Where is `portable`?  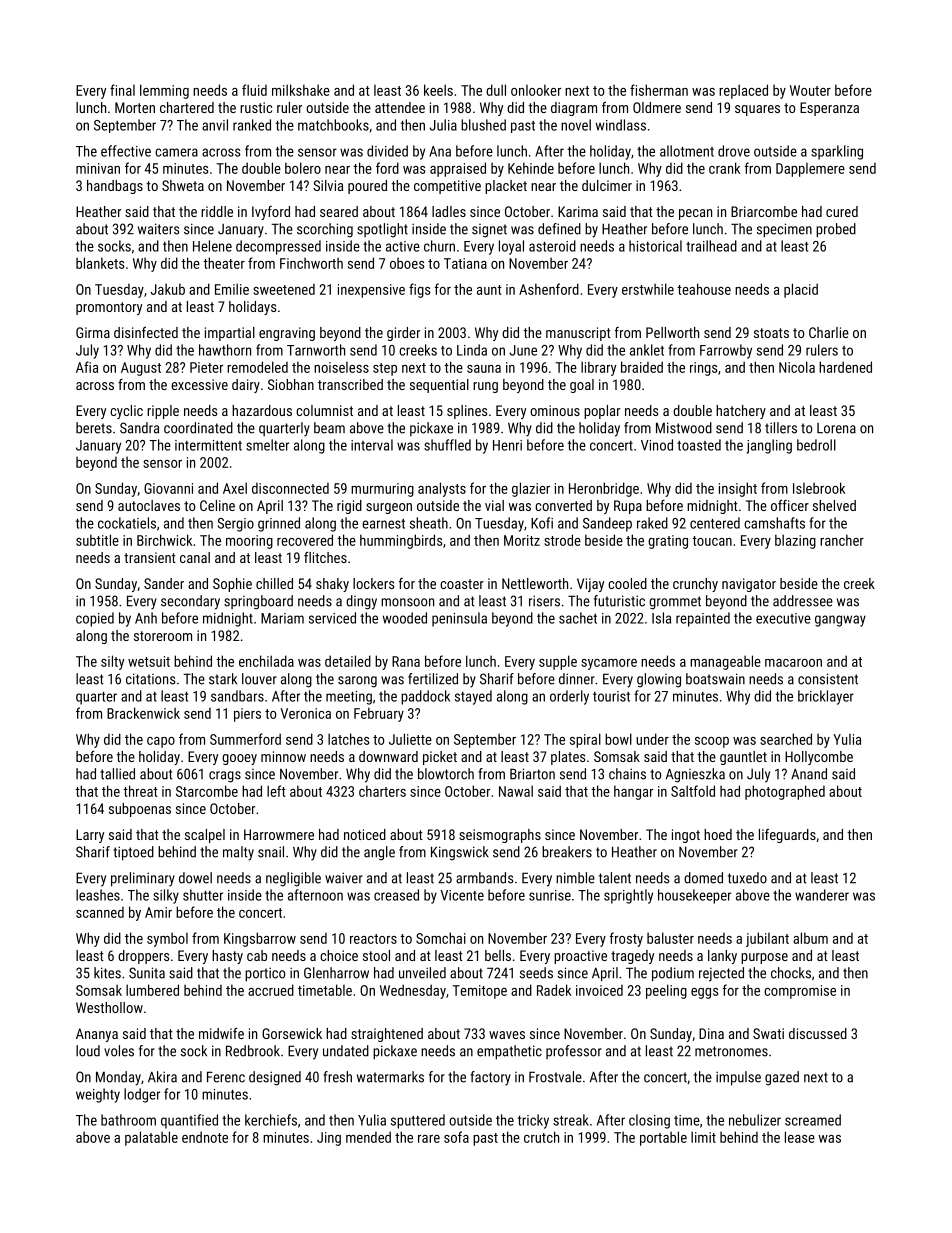
portable is located at coordinates (663, 1138).
